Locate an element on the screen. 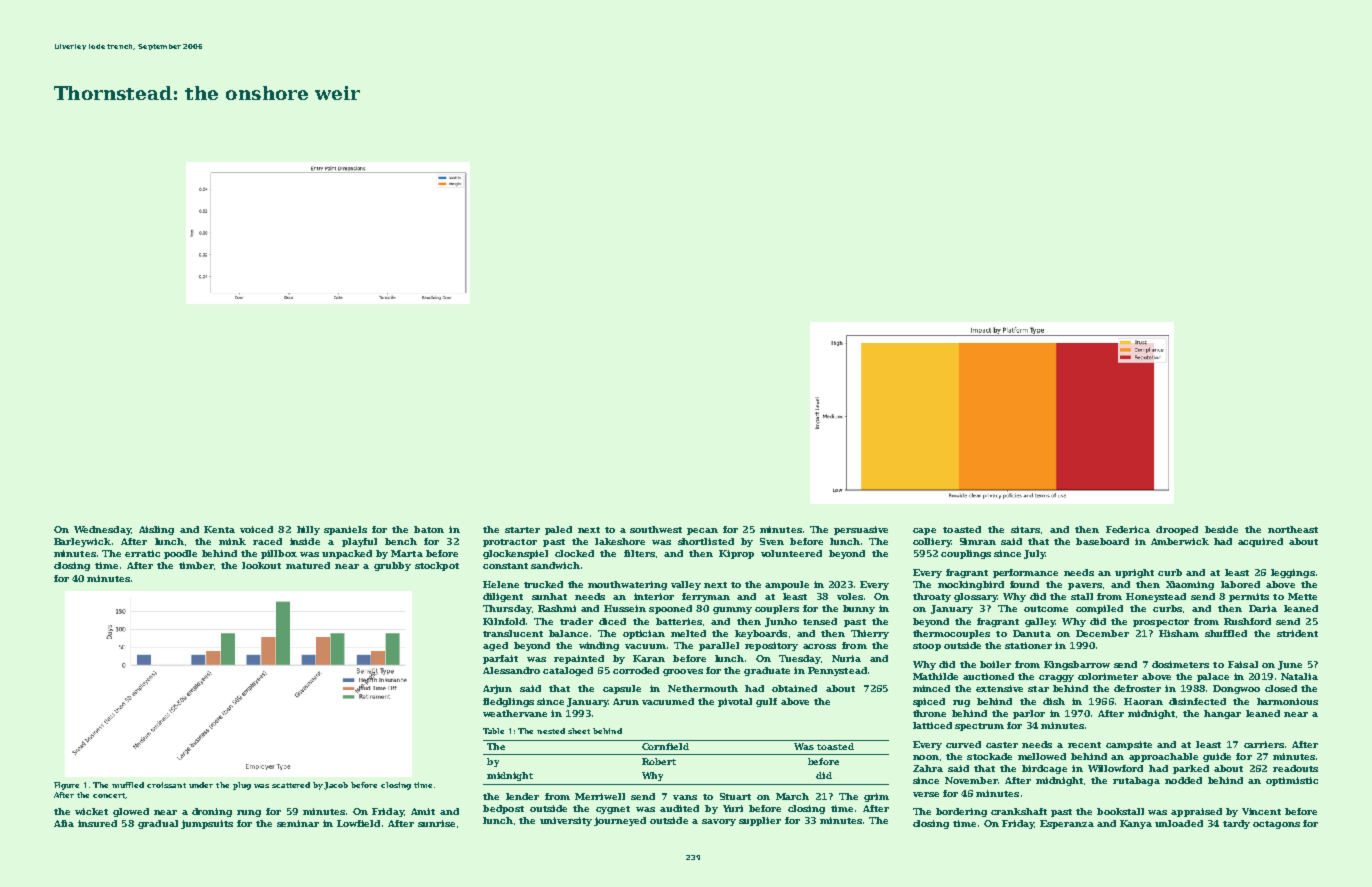 The width and height of the screenshot is (1372, 887). baseboard is located at coordinates (1102, 541).
